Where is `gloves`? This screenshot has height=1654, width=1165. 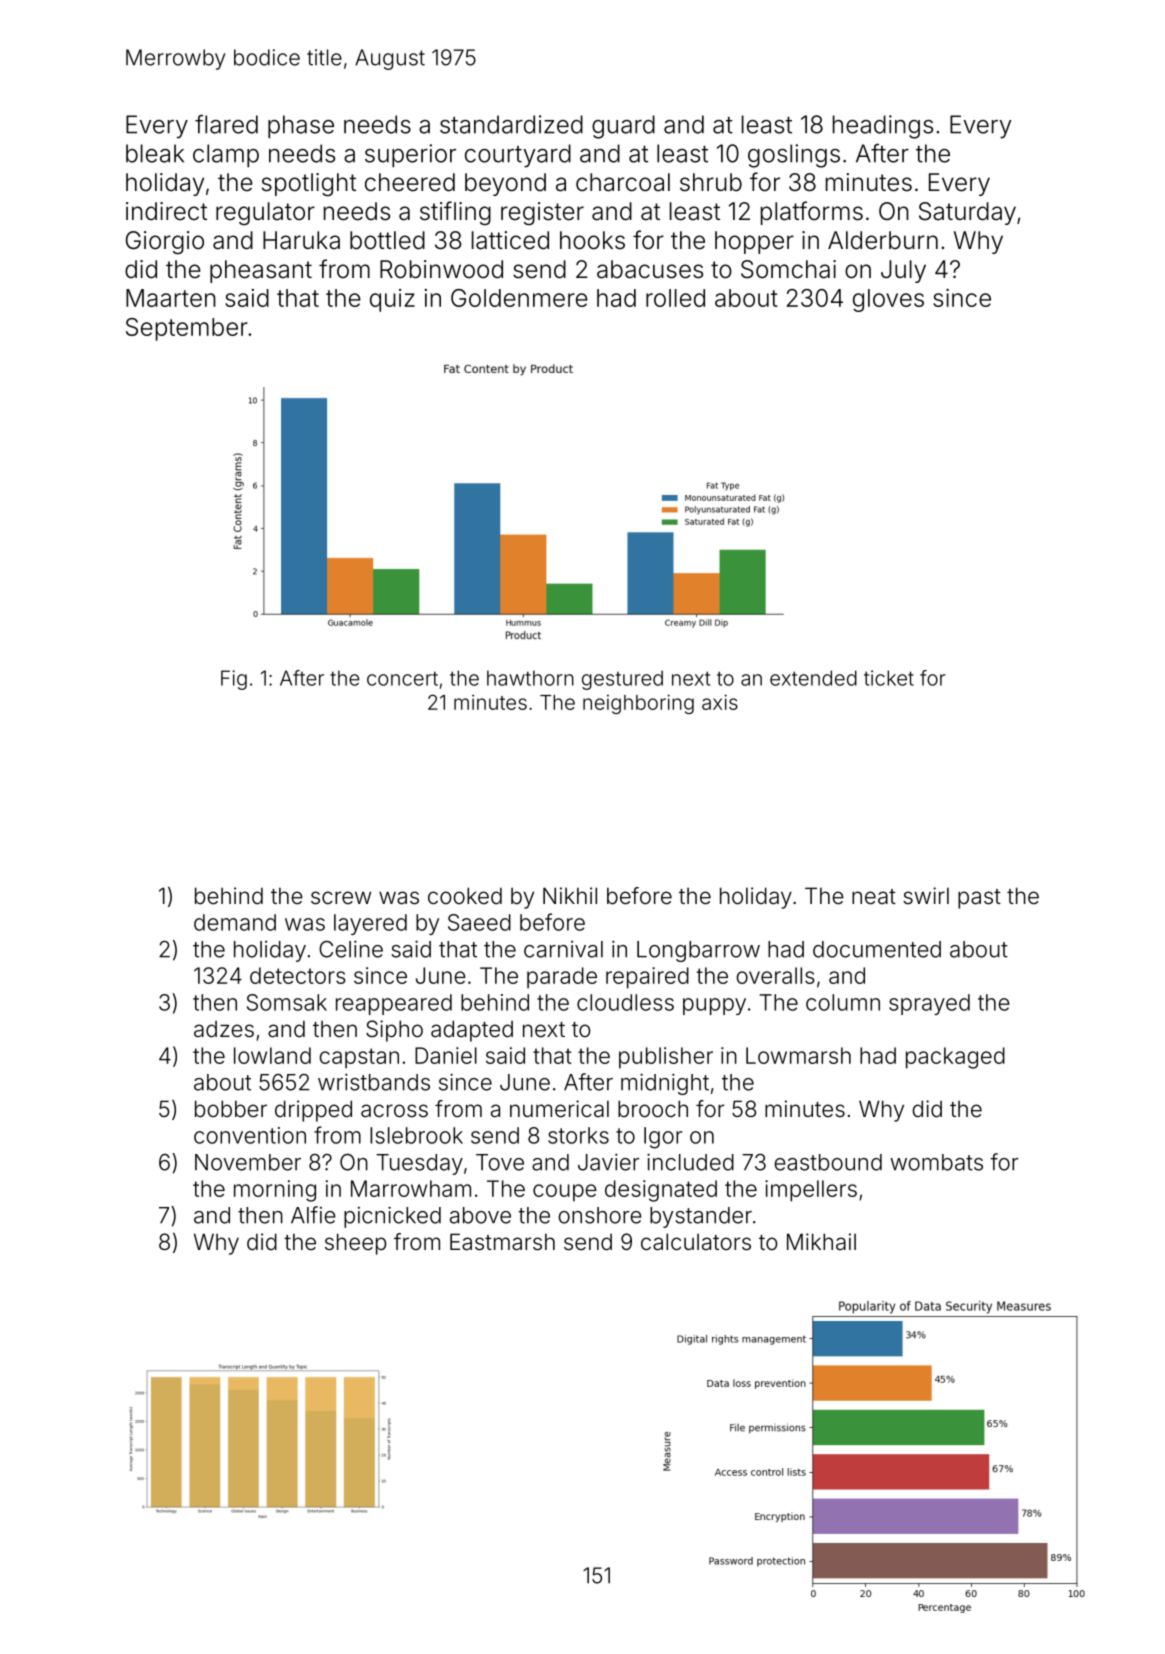
gloves is located at coordinates (888, 300).
